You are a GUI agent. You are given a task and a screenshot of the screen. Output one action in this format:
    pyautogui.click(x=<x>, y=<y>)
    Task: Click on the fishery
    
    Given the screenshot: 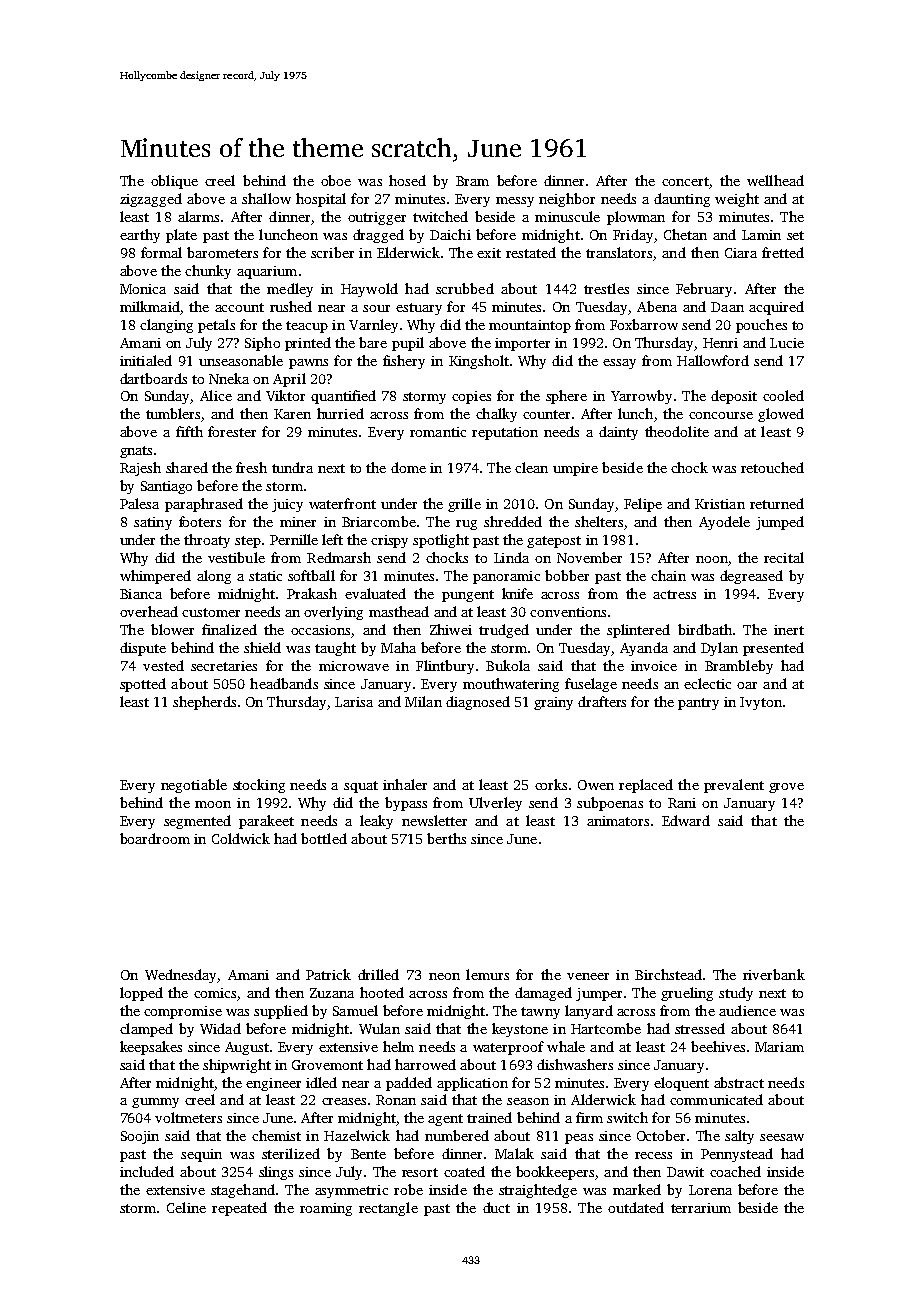 What is the action you would take?
    pyautogui.click(x=404, y=362)
